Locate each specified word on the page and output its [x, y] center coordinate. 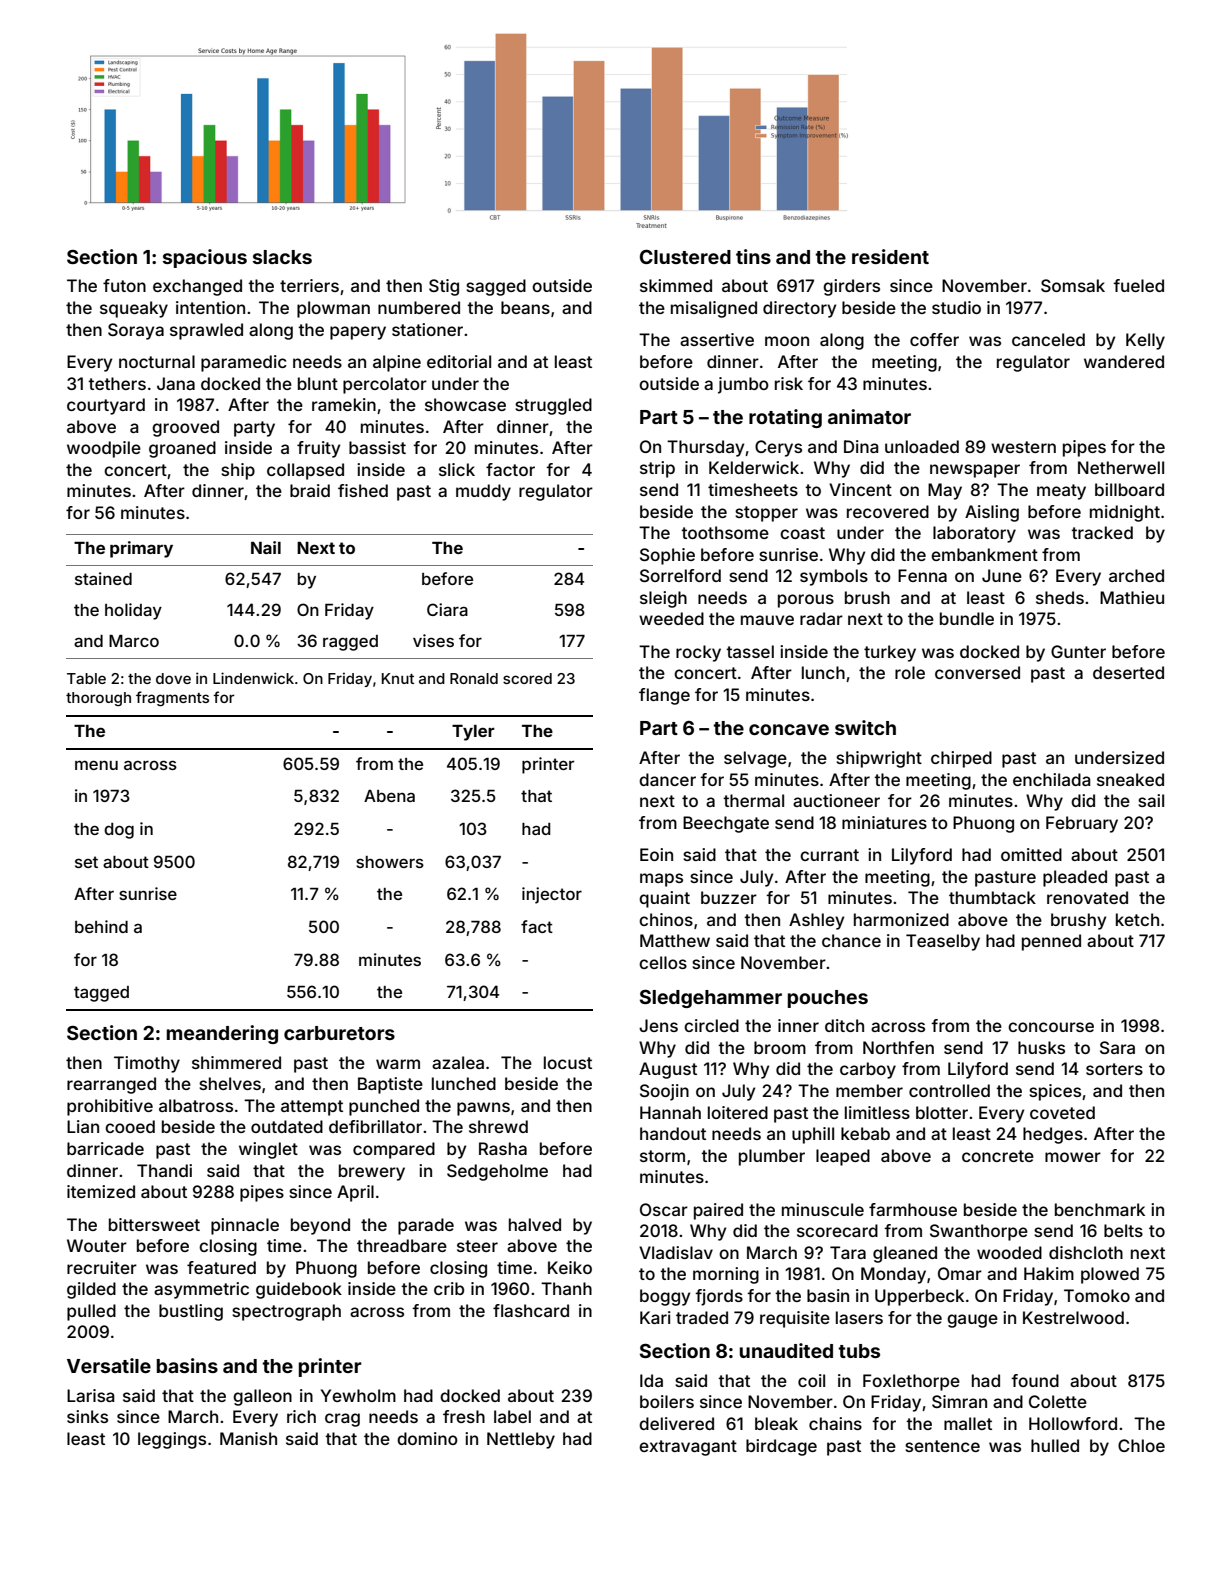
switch [865, 727]
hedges [1053, 1135]
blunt [318, 383]
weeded [671, 618]
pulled [91, 1312]
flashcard [531, 1310]
